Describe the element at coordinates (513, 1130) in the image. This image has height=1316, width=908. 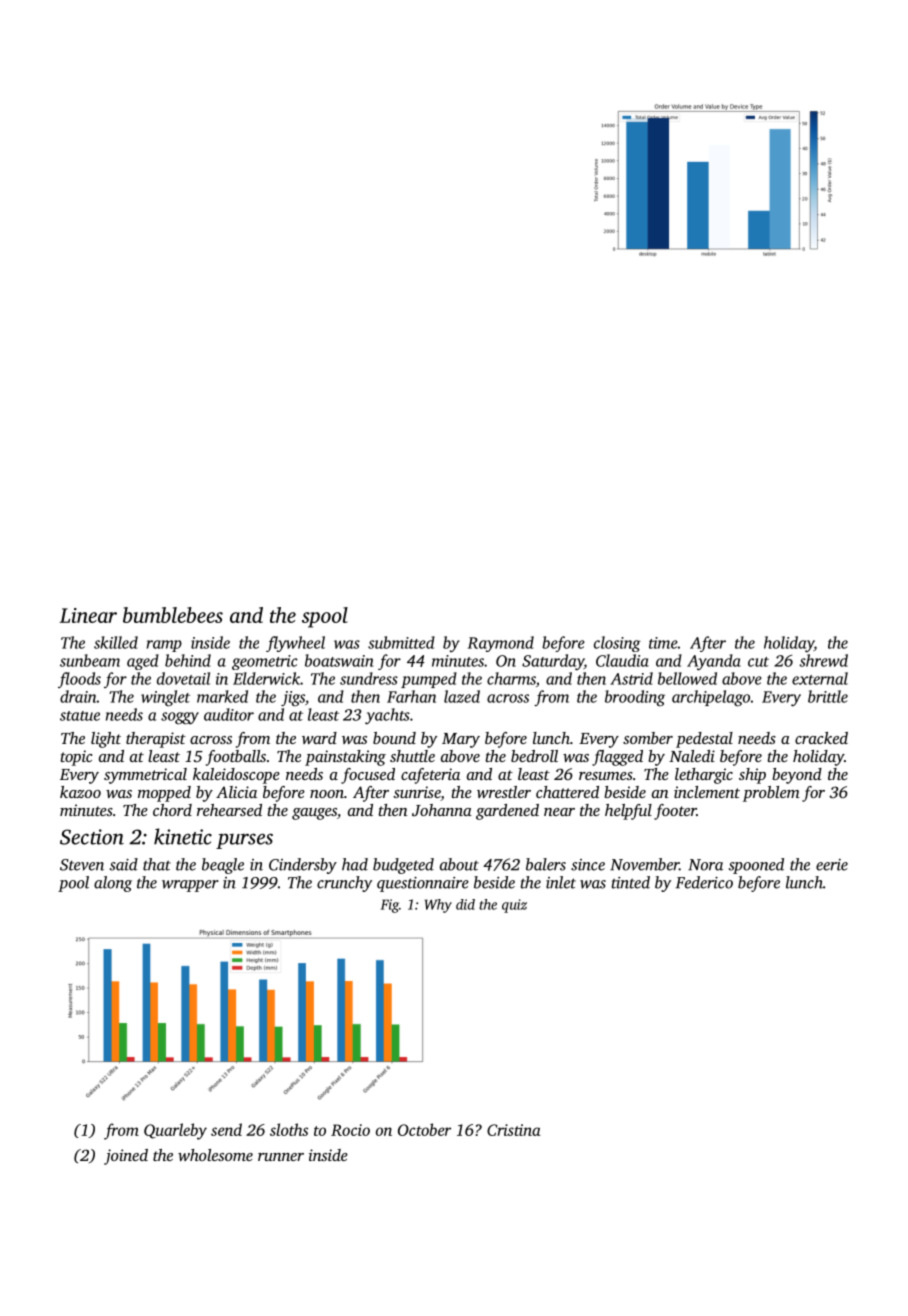
I see `Cristina` at that location.
